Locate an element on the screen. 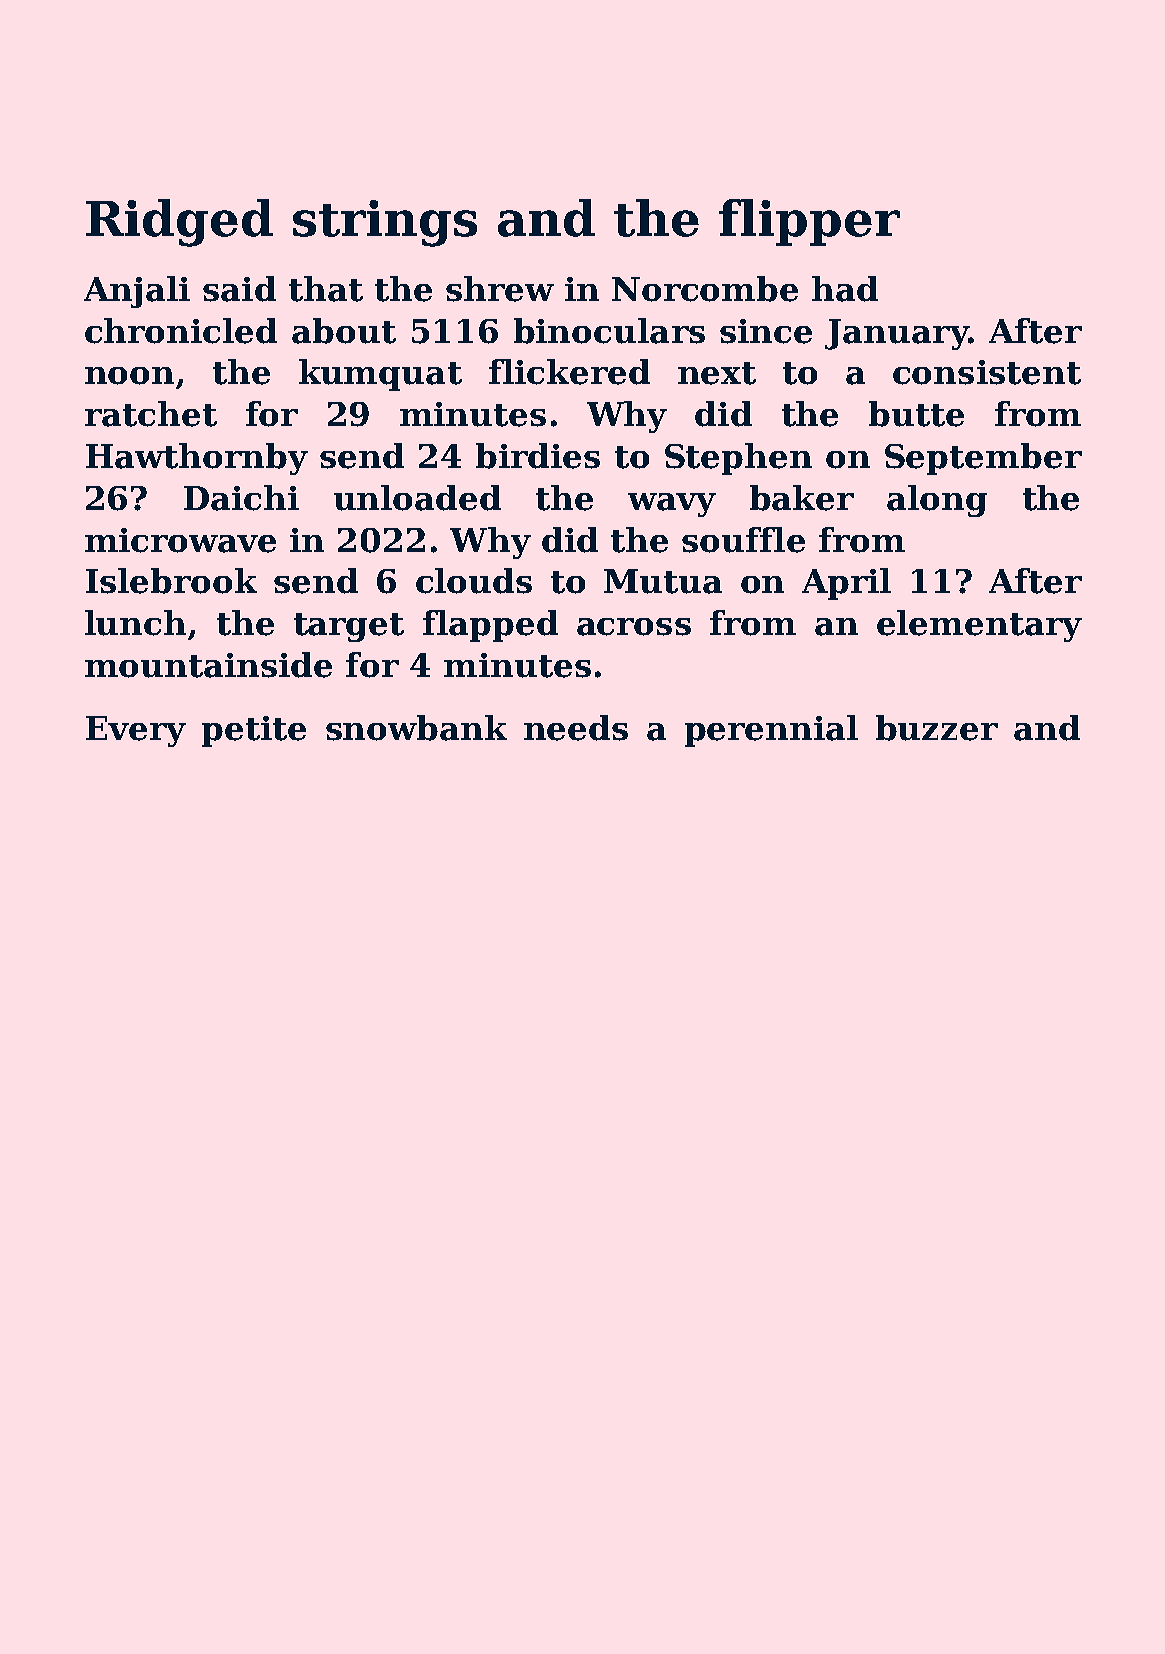 This screenshot has height=1654, width=1165. Every is located at coordinates (136, 731).
